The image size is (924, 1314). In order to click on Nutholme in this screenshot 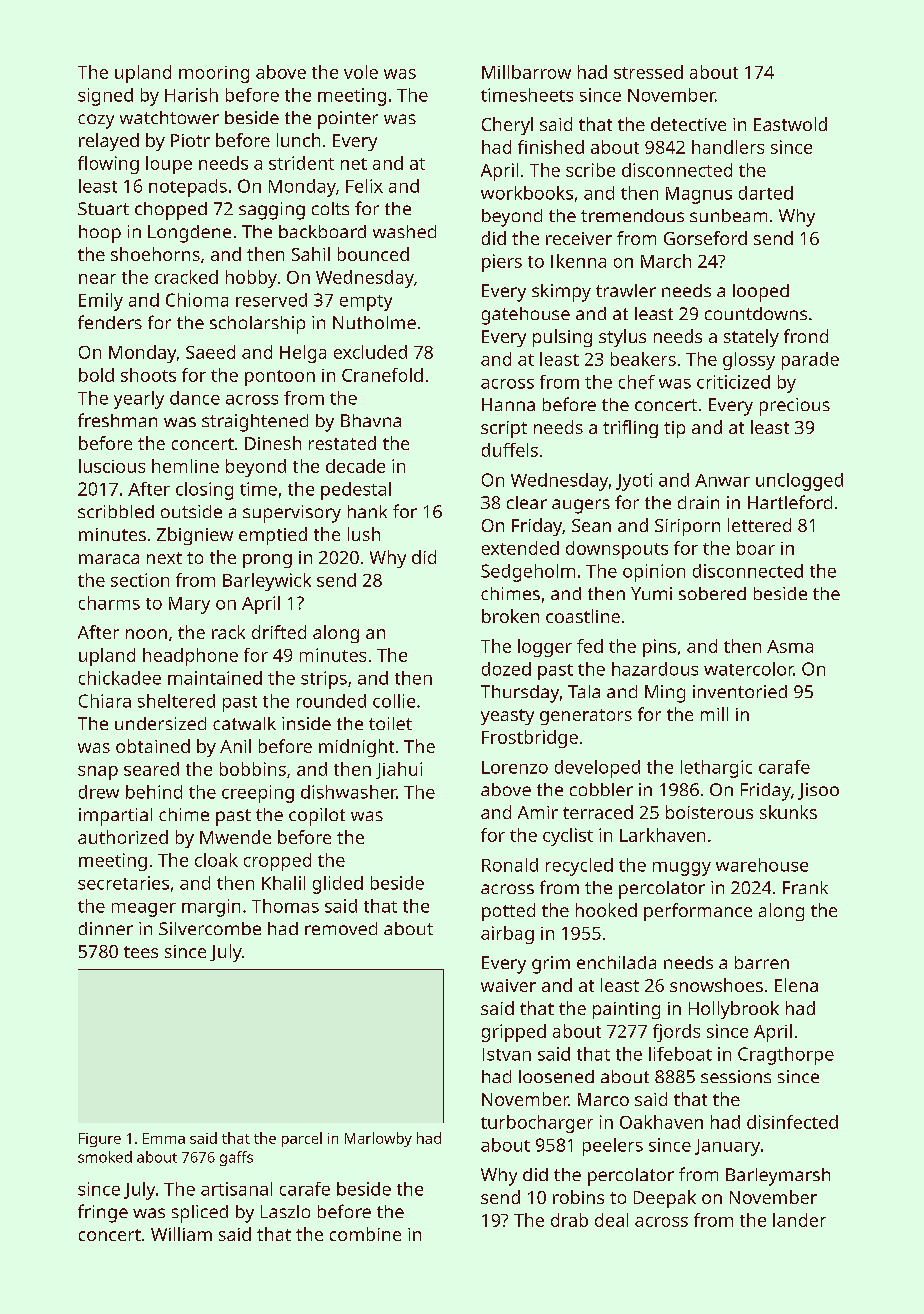, I will do `click(374, 322)`.
